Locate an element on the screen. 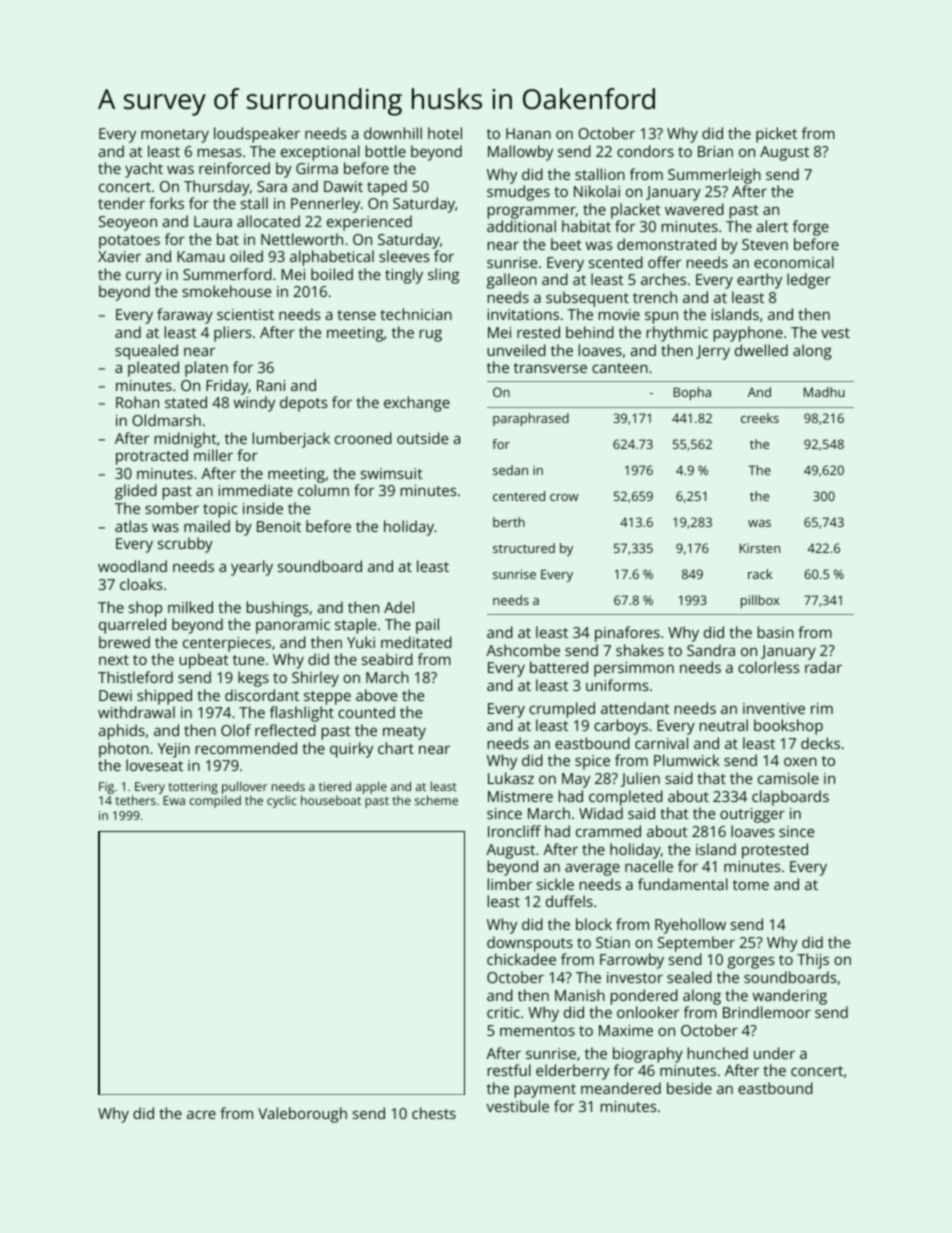 Image resolution: width=952 pixels, height=1233 pixels. loudspeaker is located at coordinates (257, 135).
